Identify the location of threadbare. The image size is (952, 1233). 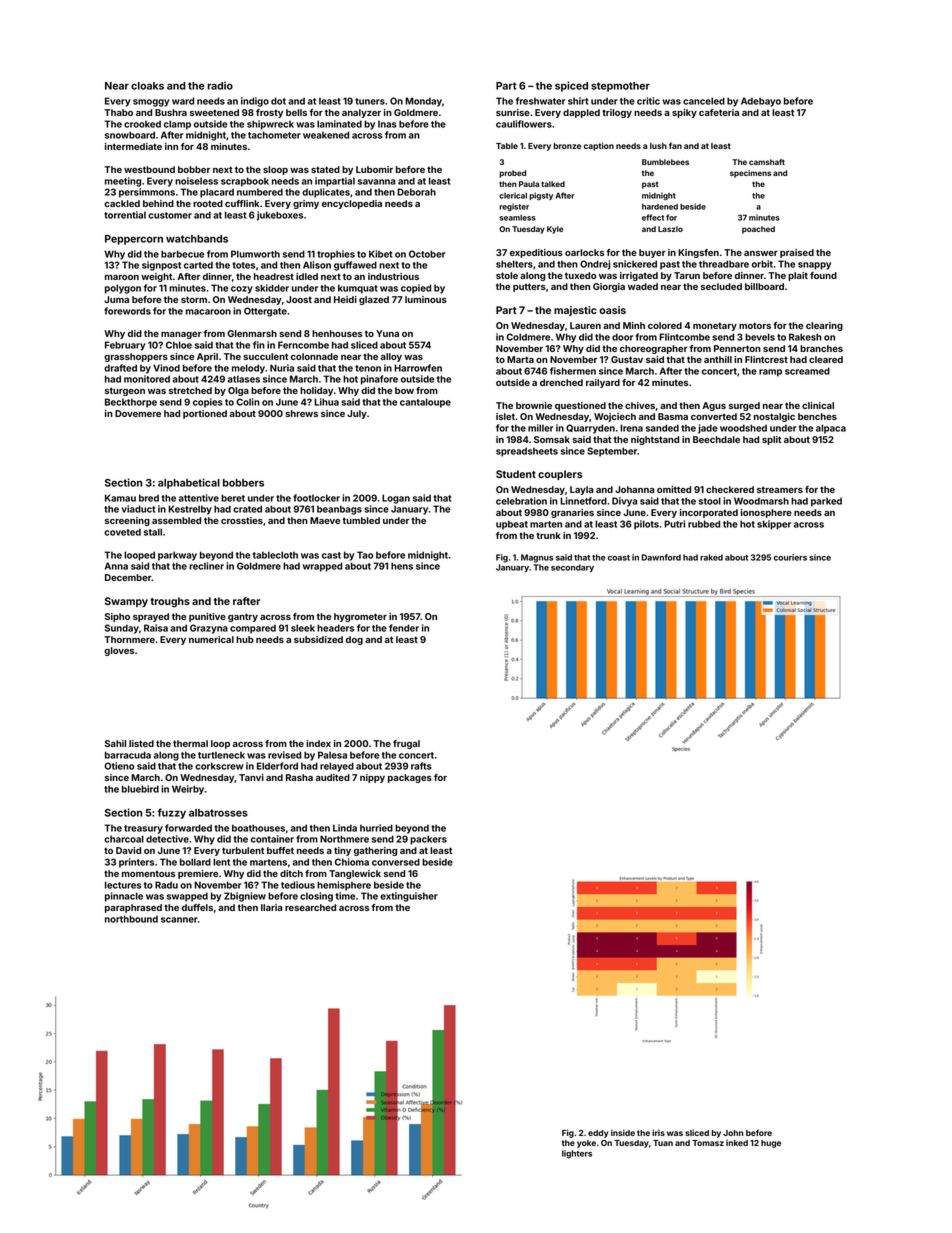
(724, 264).
